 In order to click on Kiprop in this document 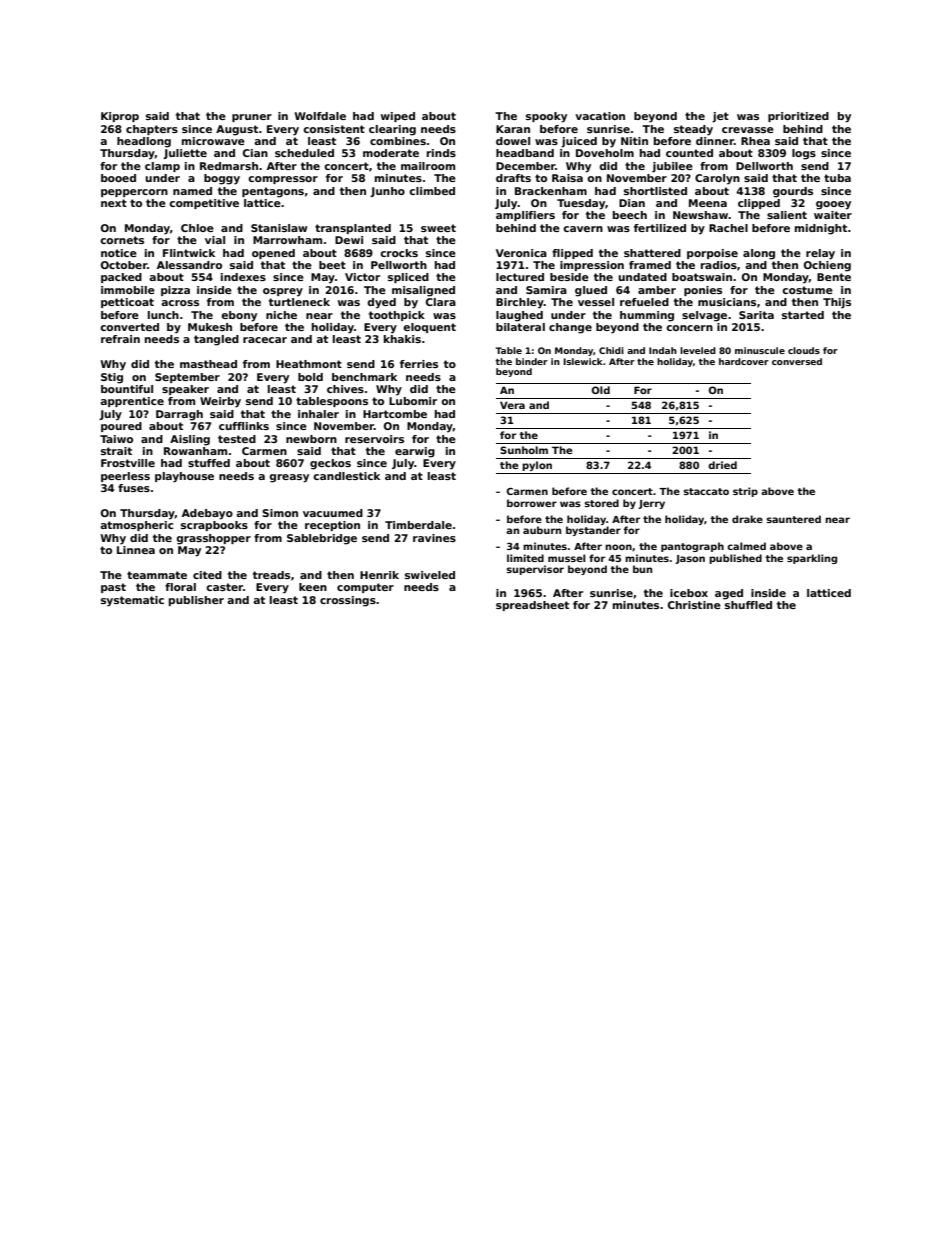, I will do `click(120, 117)`.
